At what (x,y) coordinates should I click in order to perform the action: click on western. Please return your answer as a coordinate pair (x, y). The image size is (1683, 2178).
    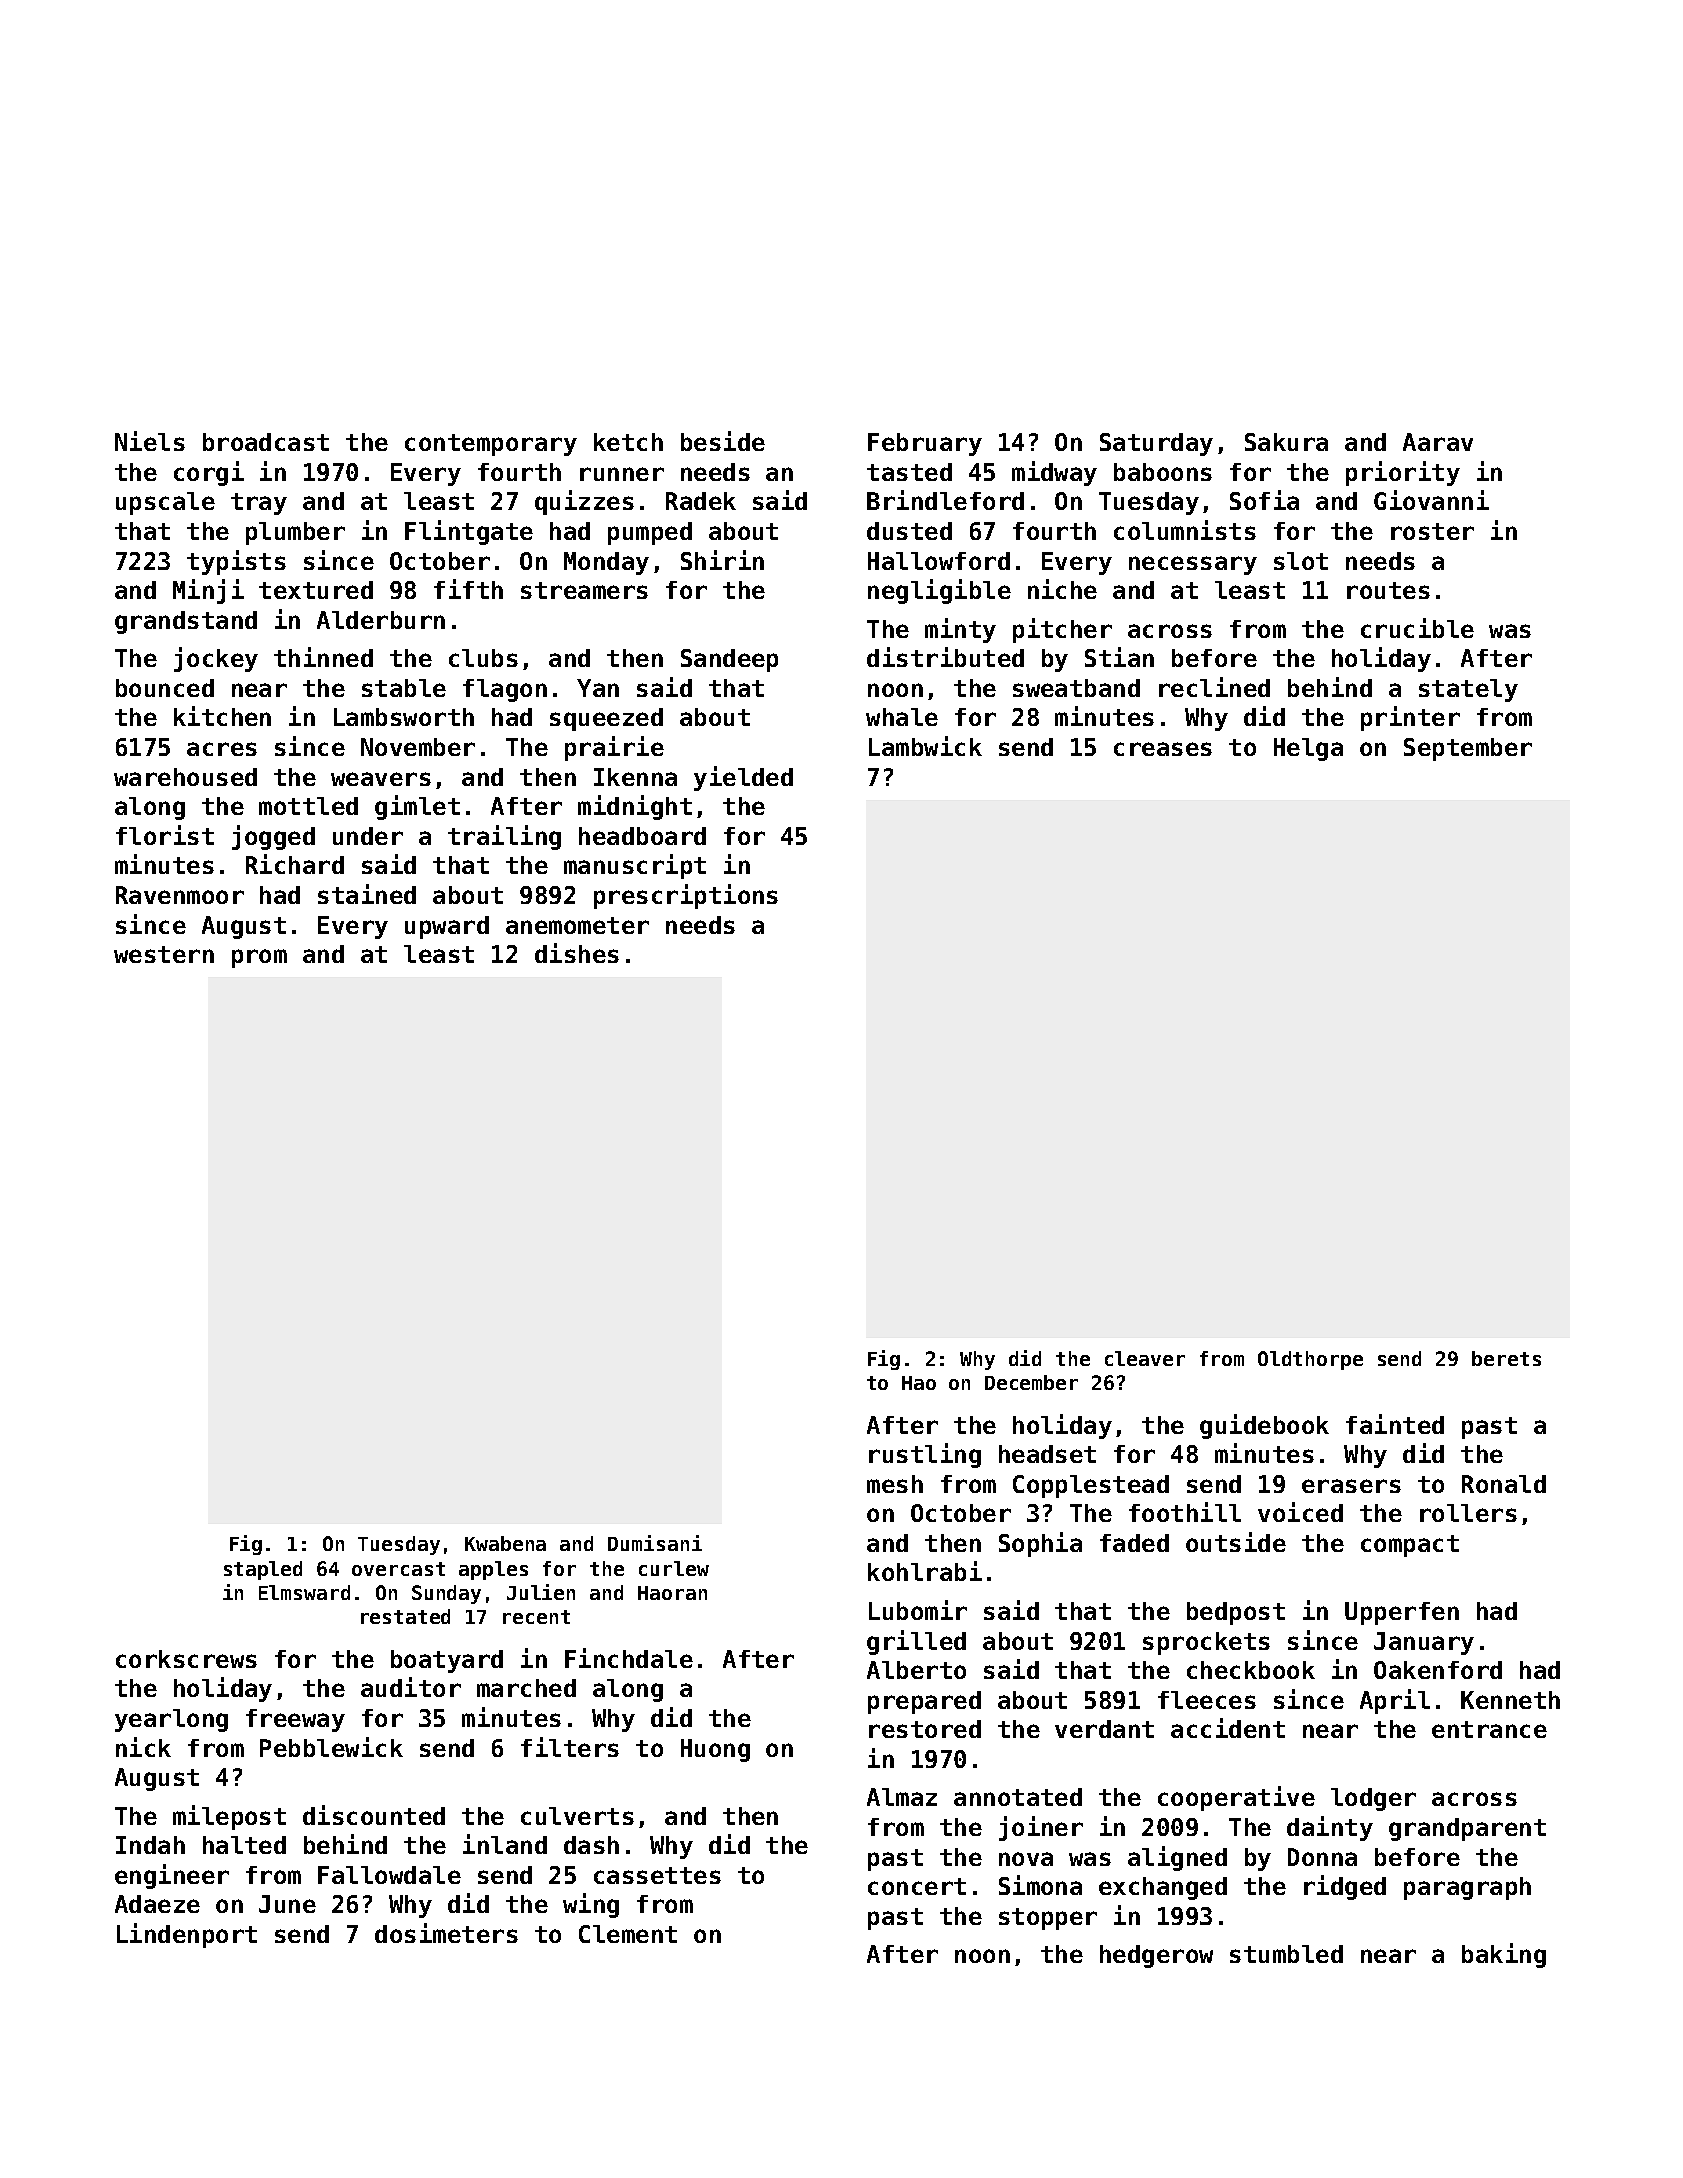
    Looking at the image, I should click on (164, 954).
